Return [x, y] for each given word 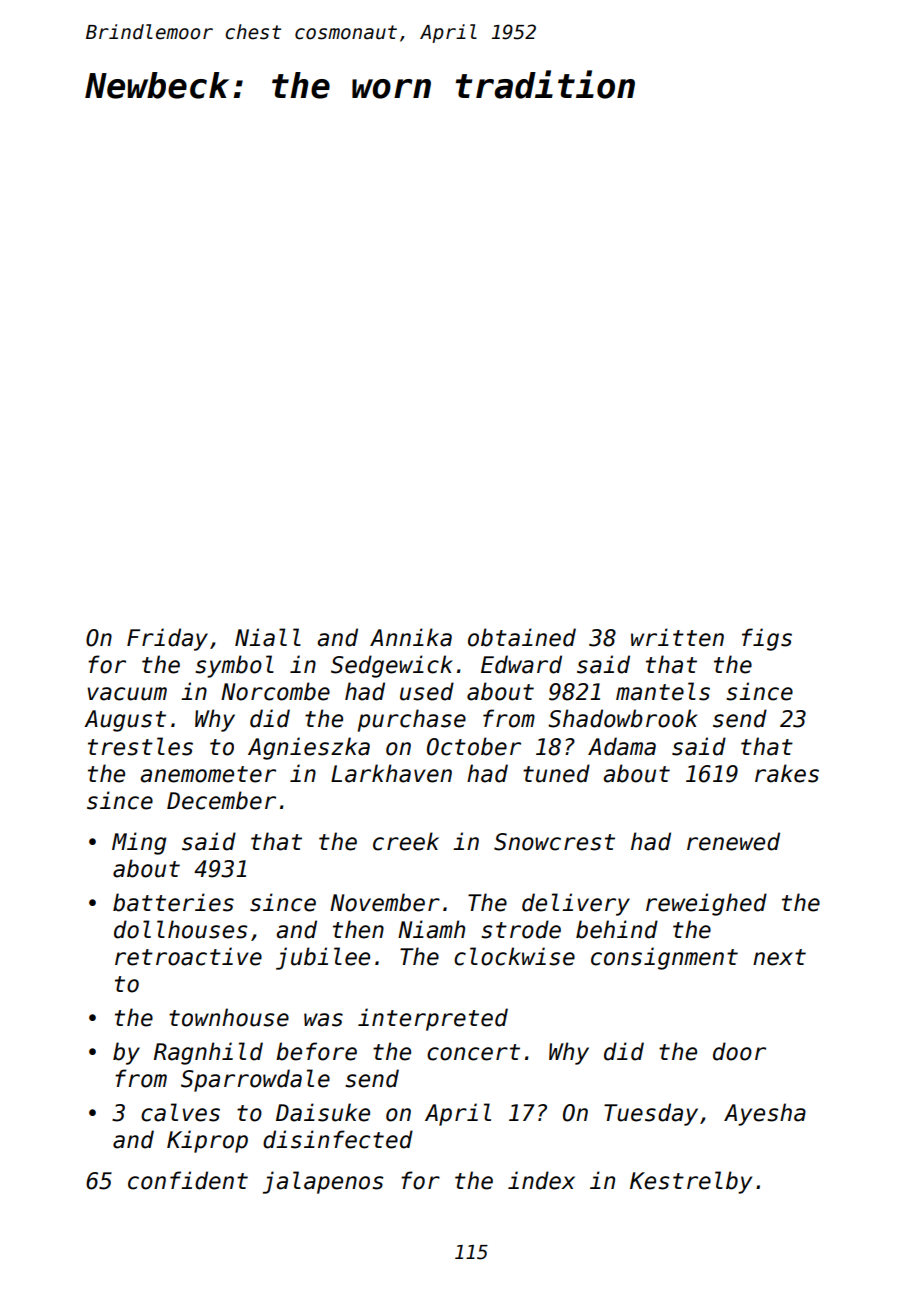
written [677, 637]
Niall [268, 637]
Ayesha [765, 1114]
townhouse [229, 1017]
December [221, 800]
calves [180, 1112]
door [739, 1051]
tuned [556, 773]
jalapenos [323, 1182]
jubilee [323, 958]
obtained [522, 637]
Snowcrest [554, 842]
